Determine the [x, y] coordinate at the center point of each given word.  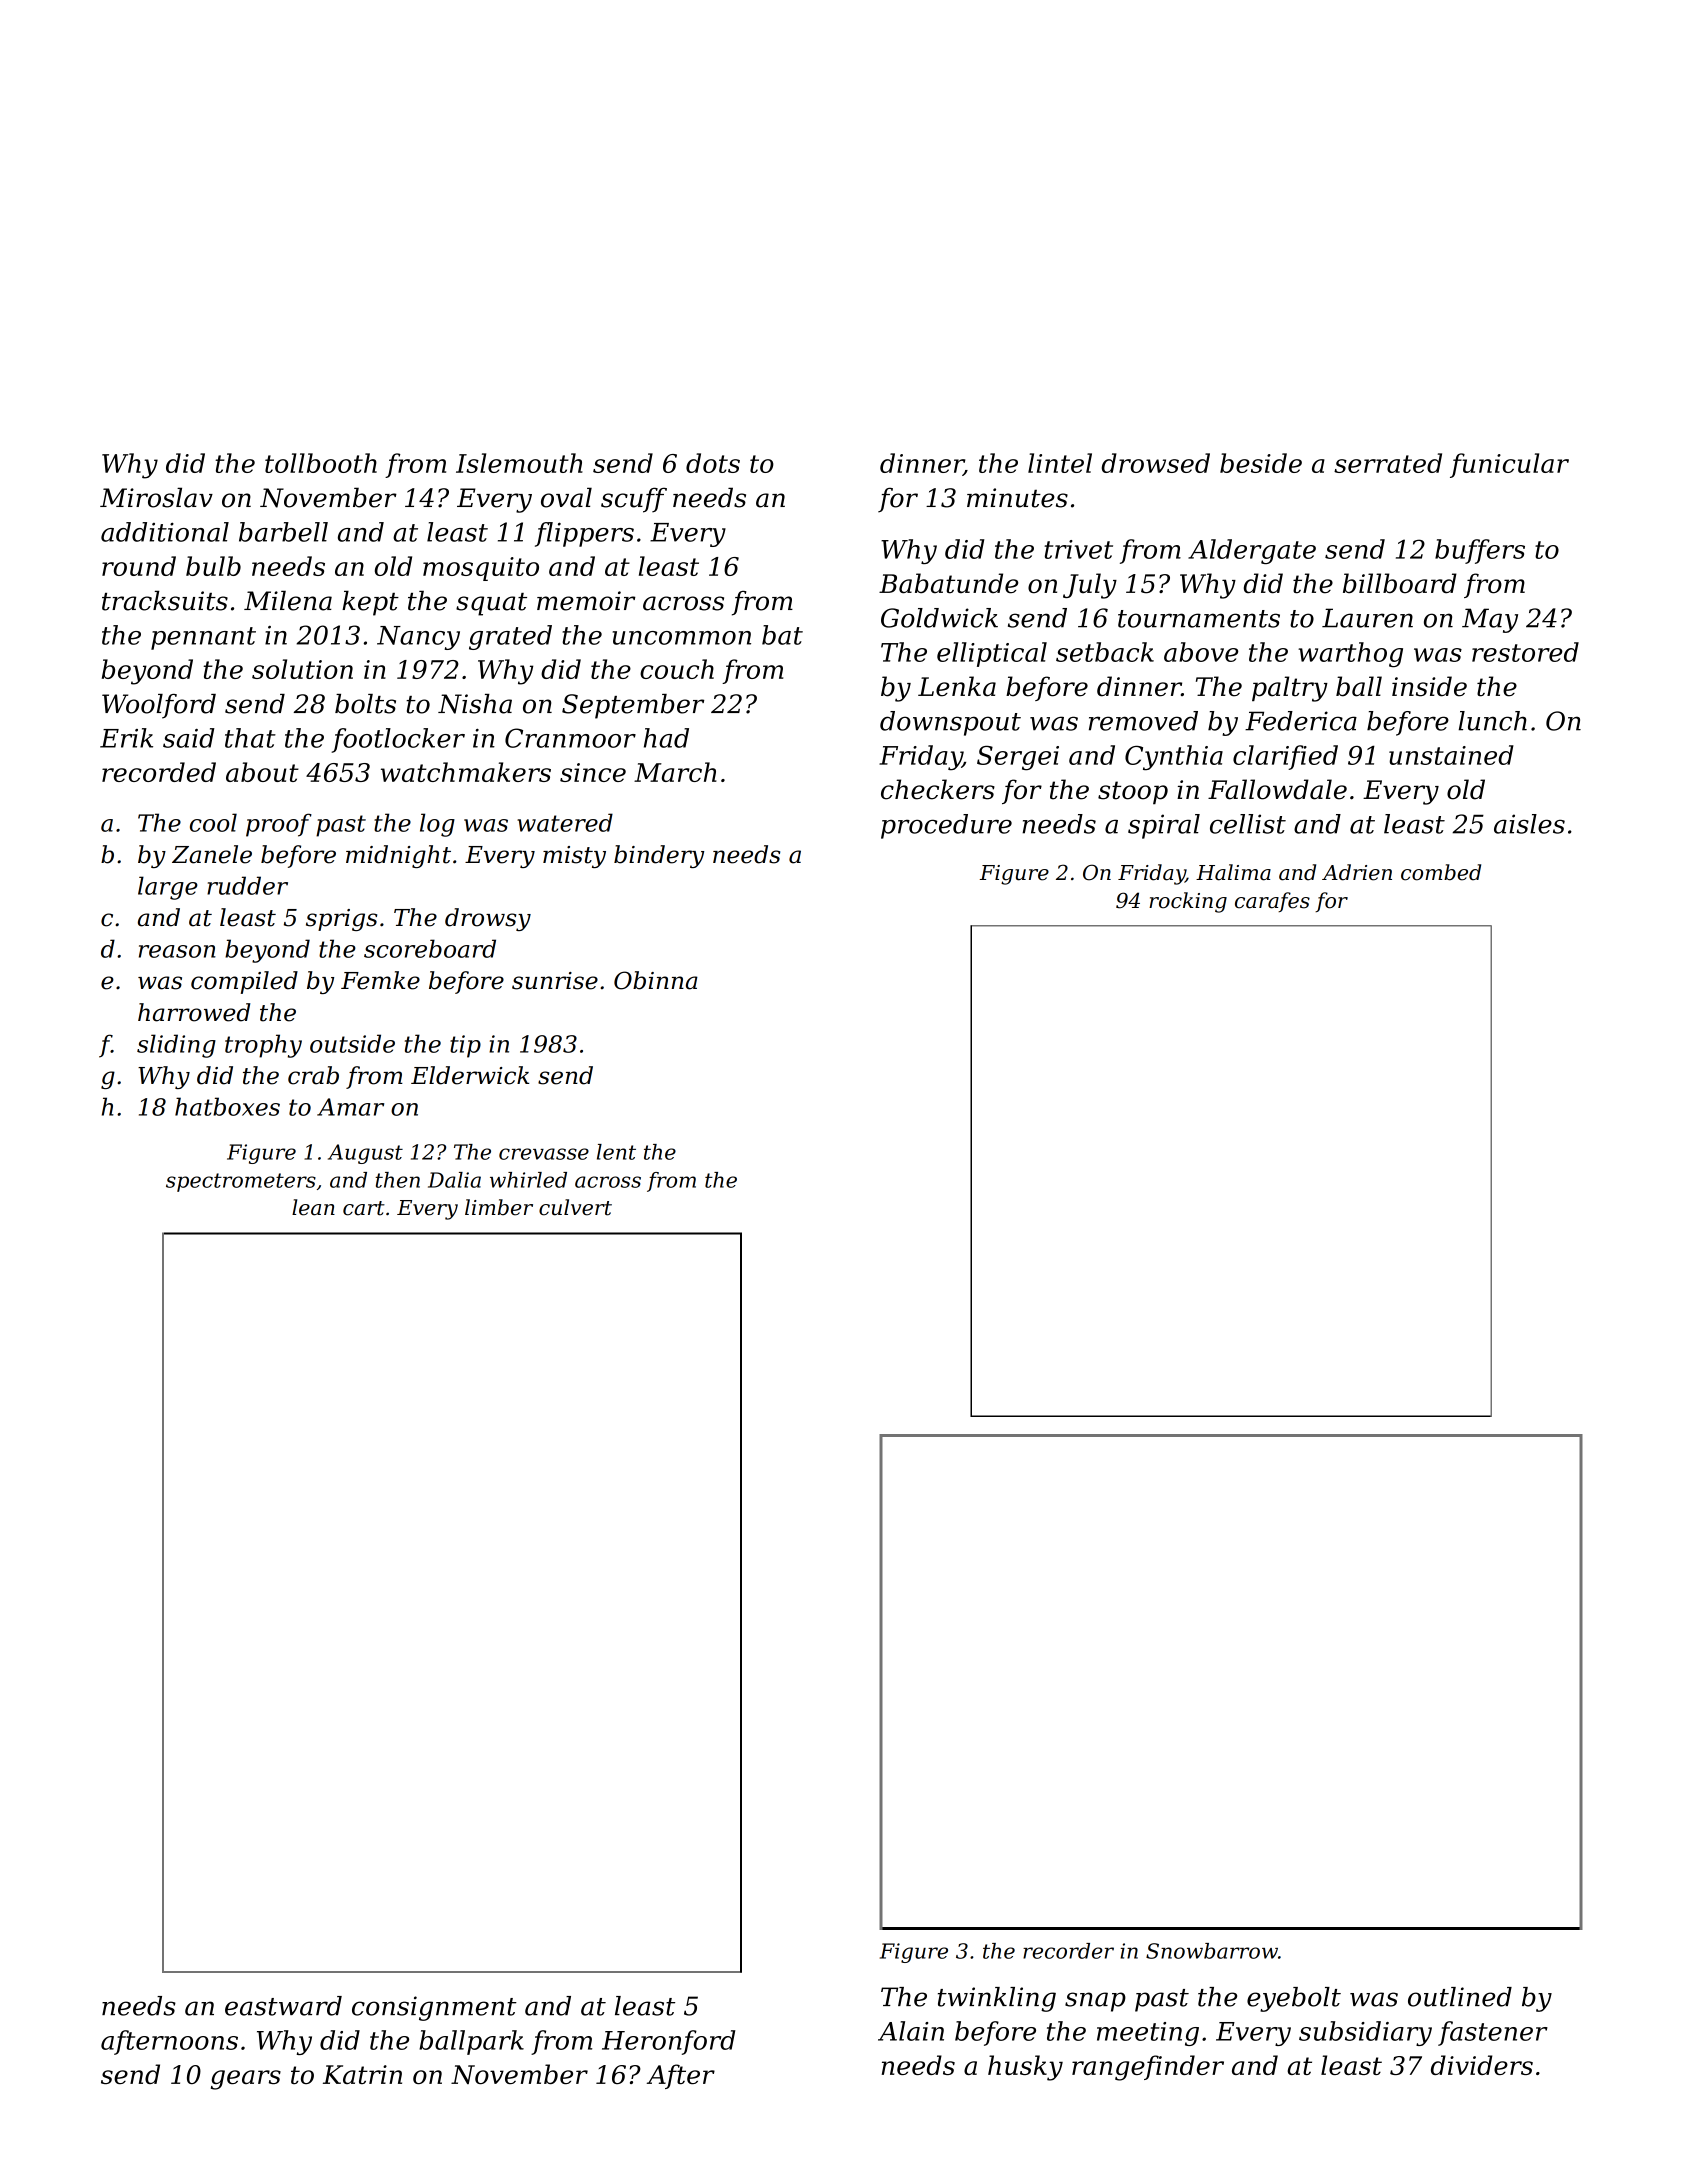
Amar [350, 1107]
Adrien [1357, 872]
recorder [1068, 1951]
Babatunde [948, 583]
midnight [398, 856]
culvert [575, 1207]
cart [364, 1208]
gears [246, 2080]
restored [1525, 652]
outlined [1460, 1997]
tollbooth [321, 463]
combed [1441, 872]
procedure [946, 826]
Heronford [669, 2042]
